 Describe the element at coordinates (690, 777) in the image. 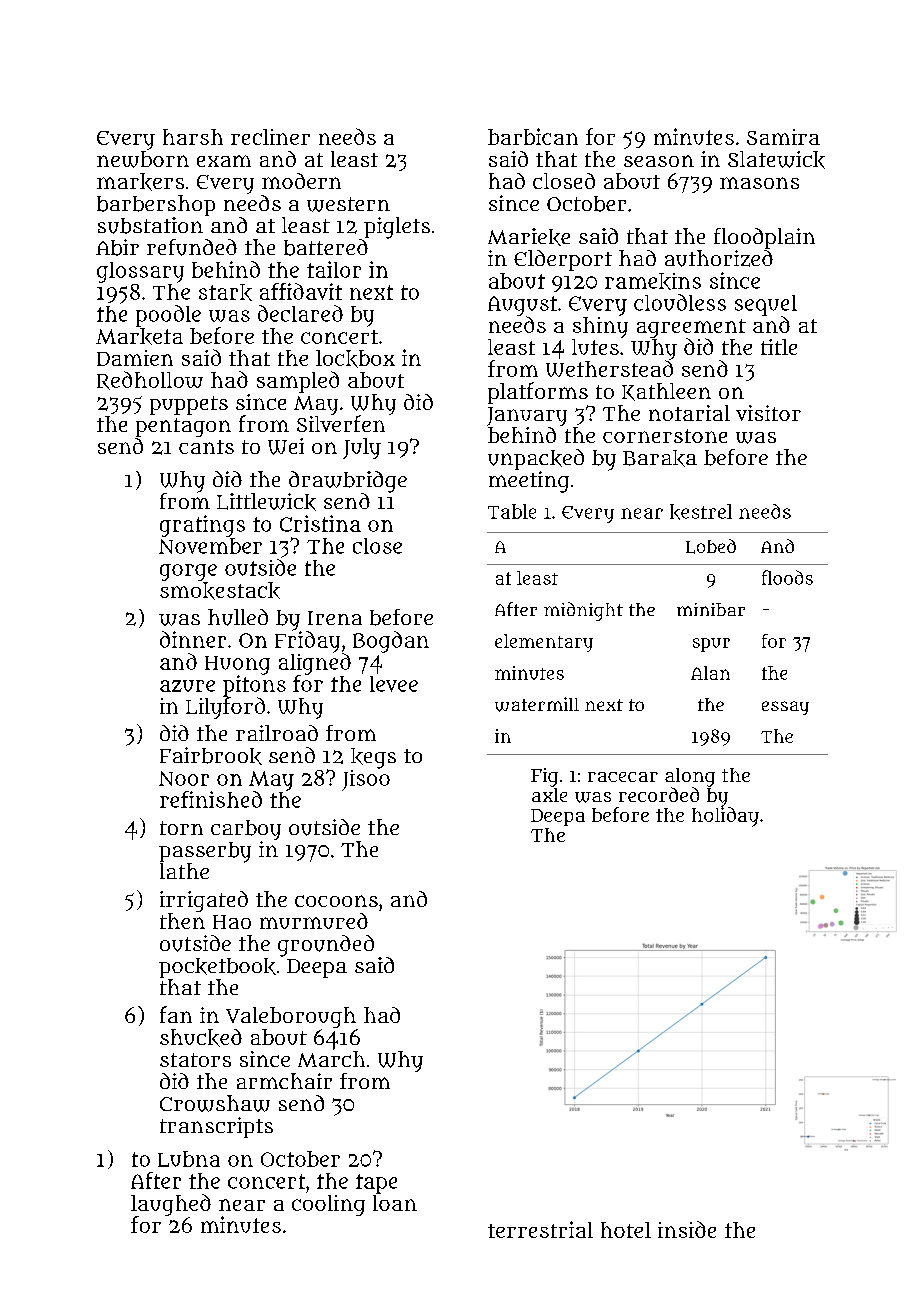

I see `along` at that location.
